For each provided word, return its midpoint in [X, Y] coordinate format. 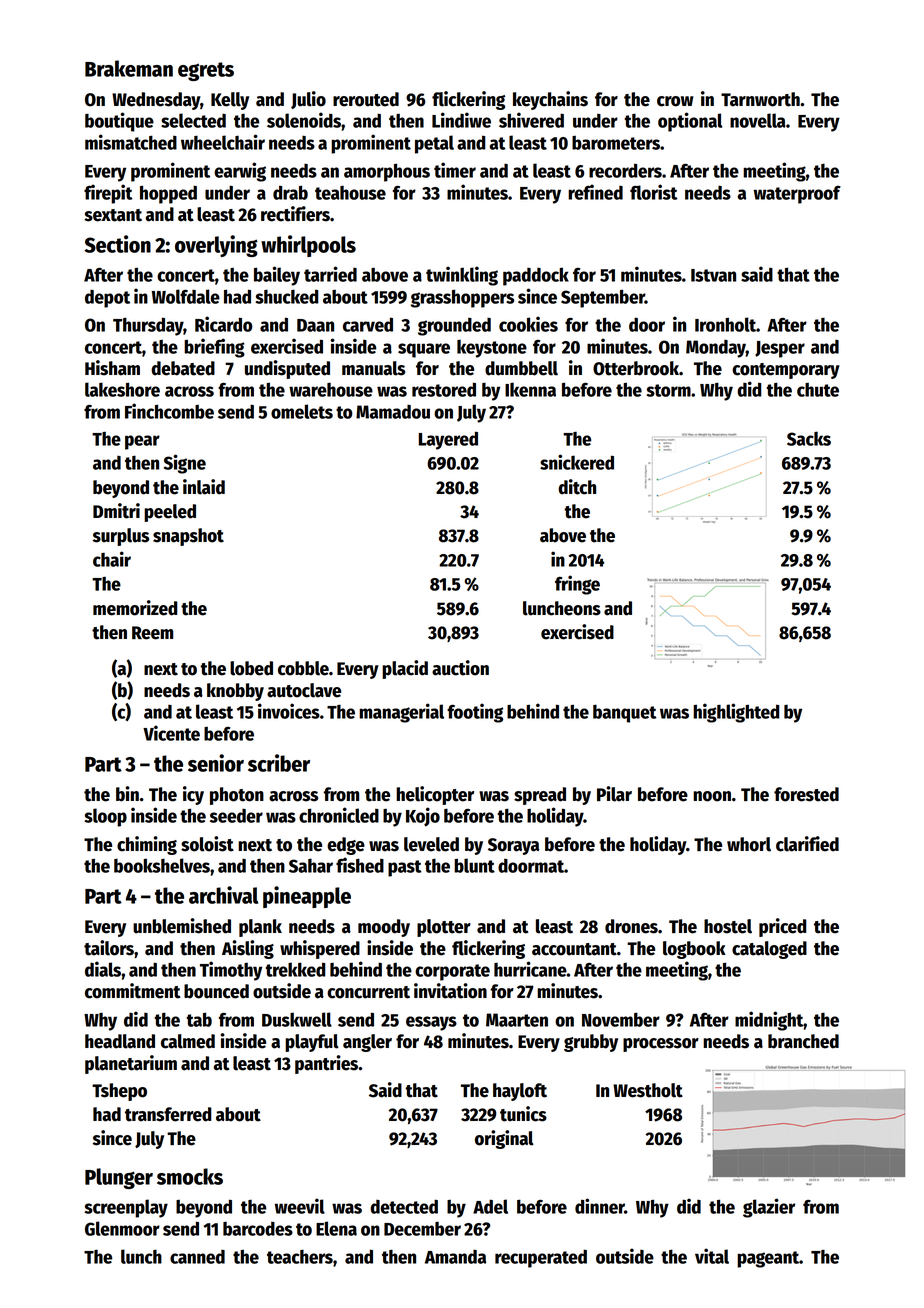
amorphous [387, 172]
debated [183, 368]
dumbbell [521, 368]
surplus [121, 537]
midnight [769, 1021]
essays [431, 1023]
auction [460, 668]
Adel [490, 1206]
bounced [216, 991]
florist [654, 192]
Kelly [230, 101]
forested [806, 794]
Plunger [119, 1178]
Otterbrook [636, 368]
